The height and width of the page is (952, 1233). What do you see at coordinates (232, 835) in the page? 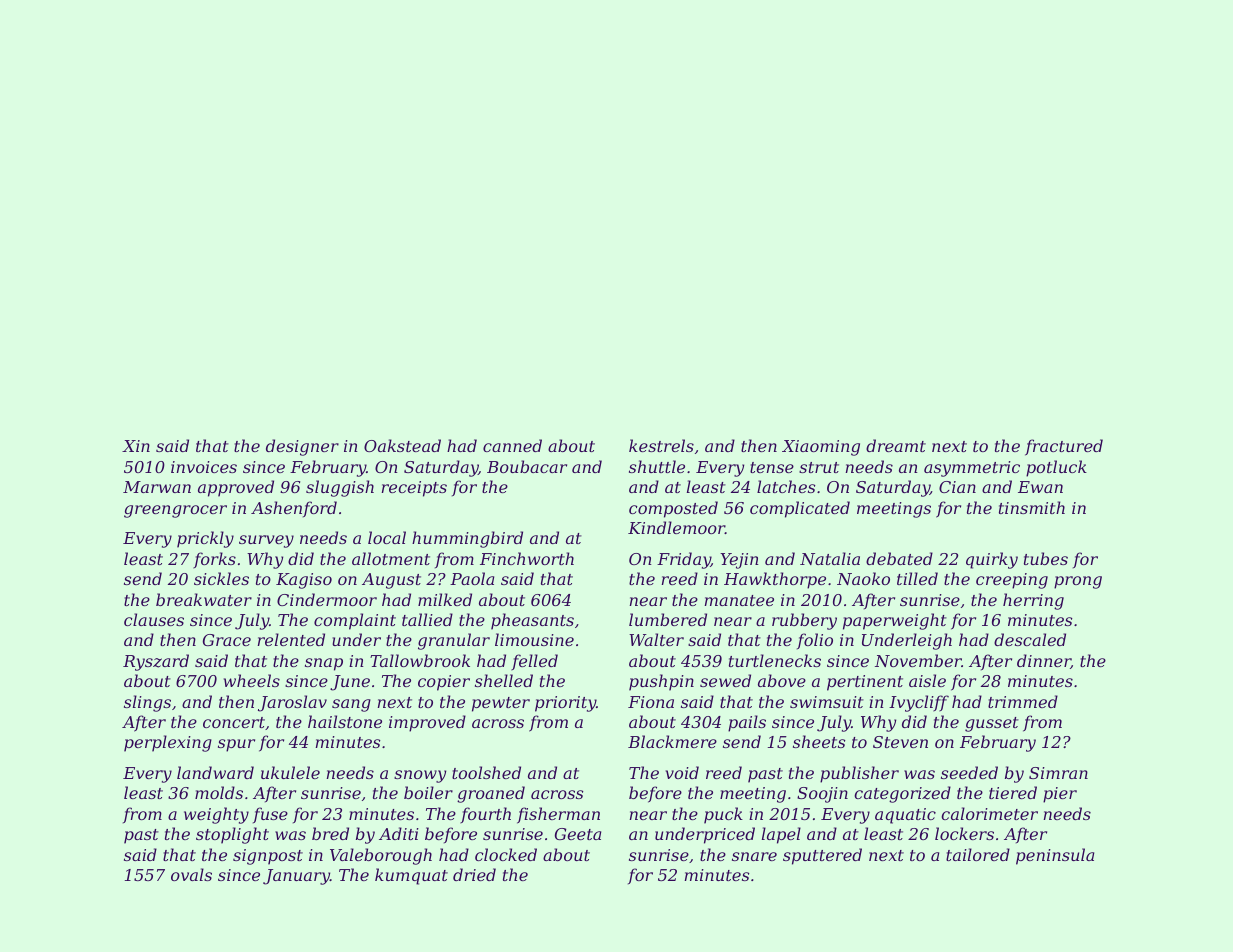
I see `stoplight` at bounding box center [232, 835].
